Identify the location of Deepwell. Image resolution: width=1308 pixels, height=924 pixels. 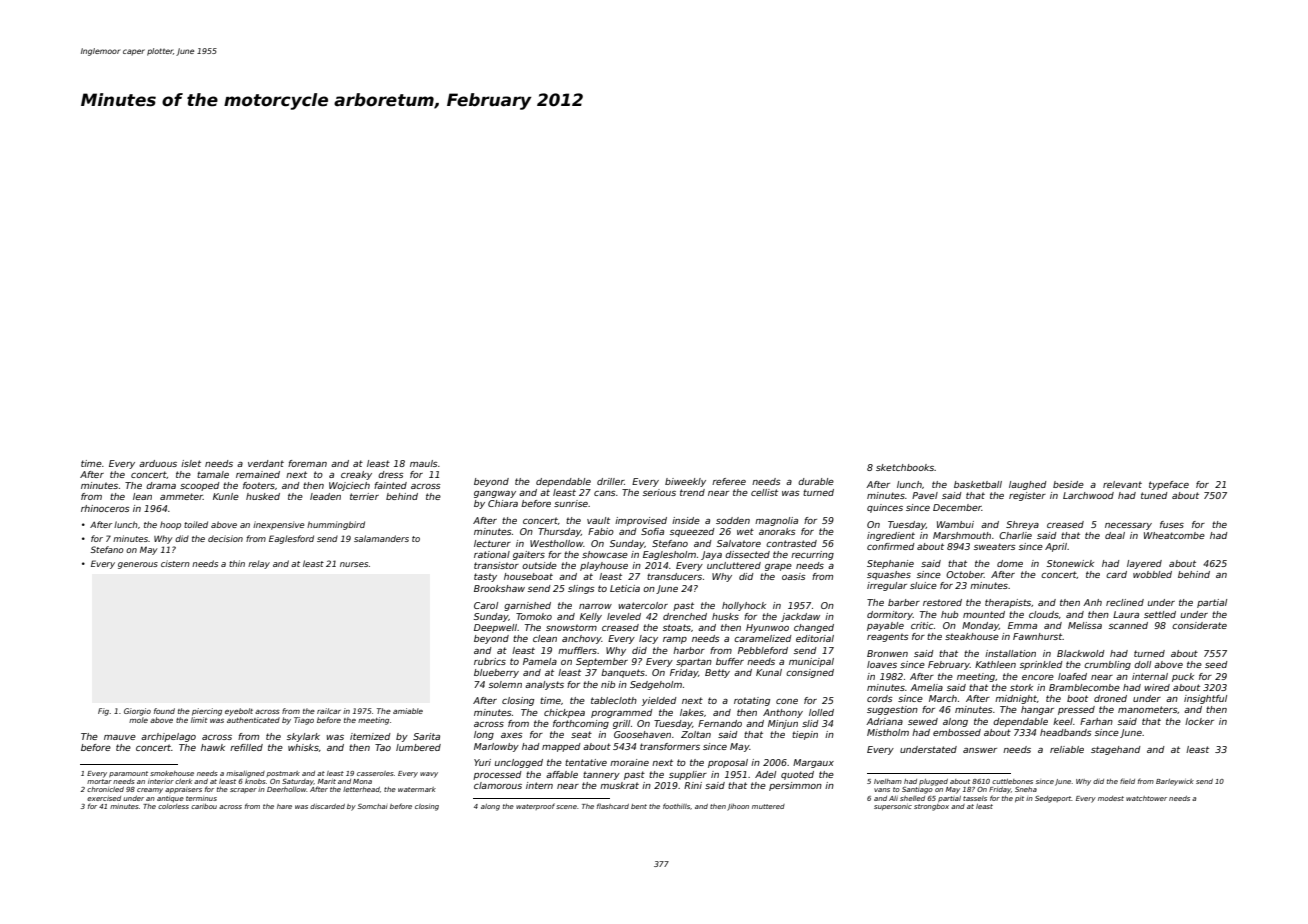
(495, 628).
